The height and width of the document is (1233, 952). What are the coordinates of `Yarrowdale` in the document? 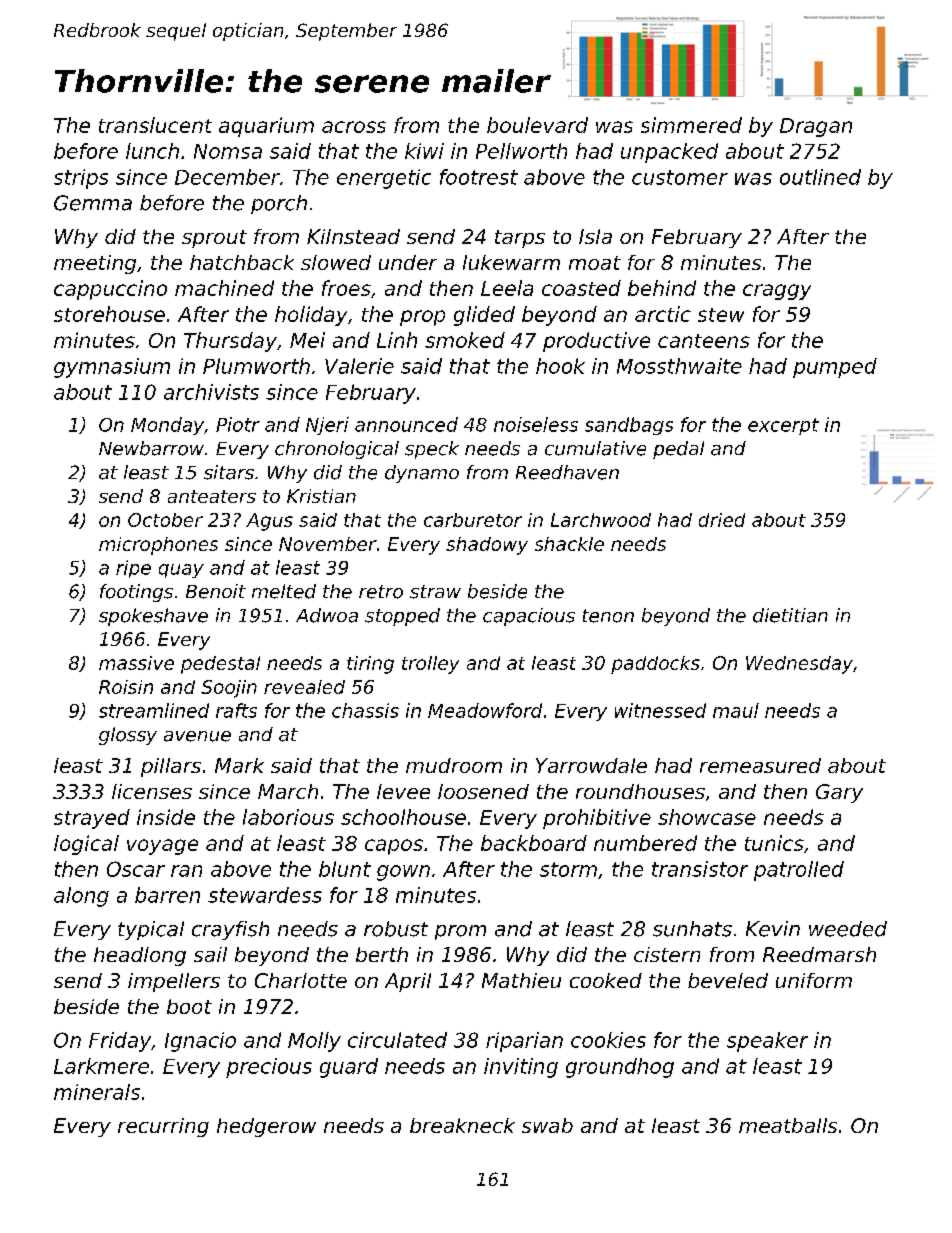 It's located at (591, 765).
